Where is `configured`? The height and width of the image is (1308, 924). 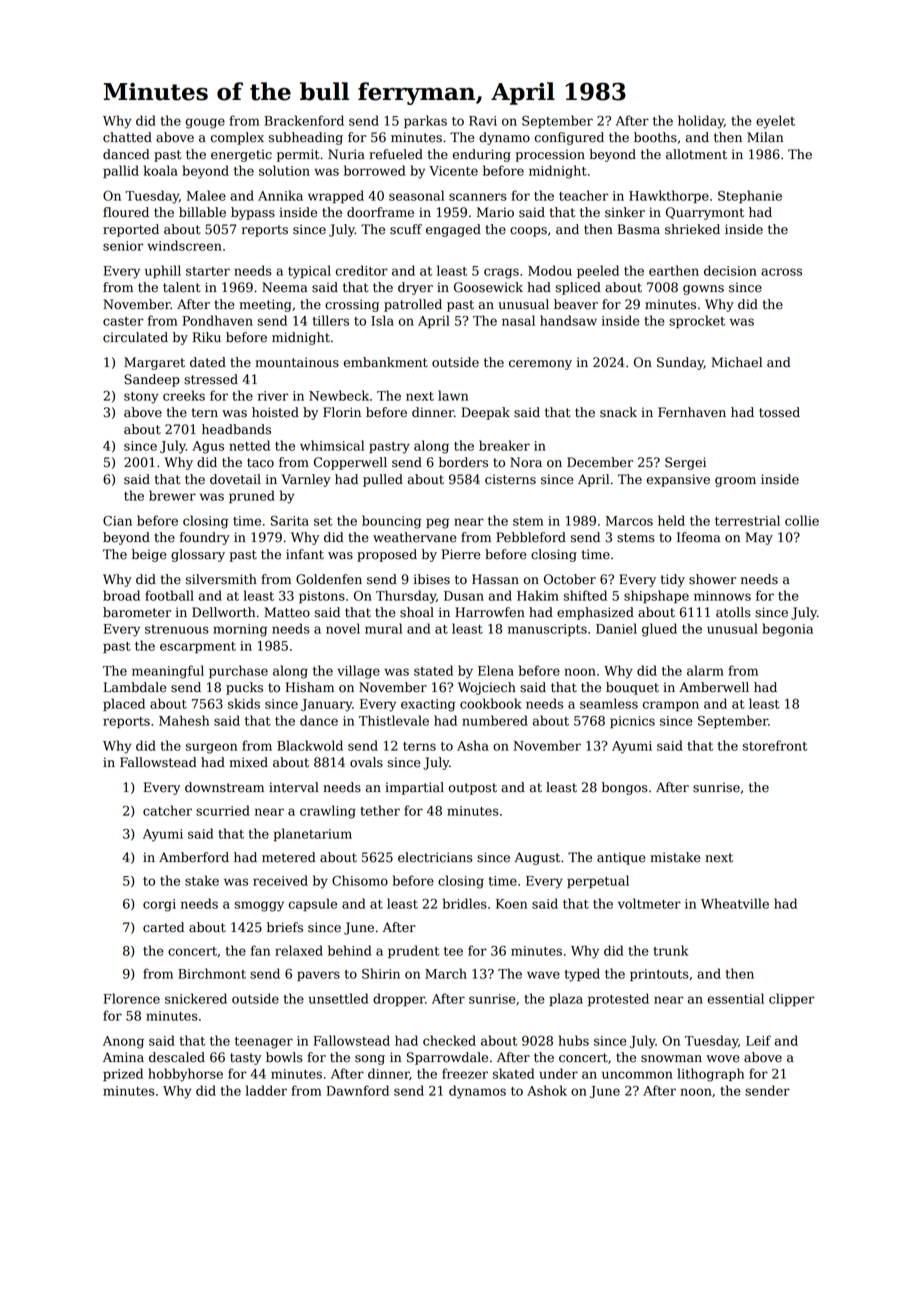
configured is located at coordinates (569, 138).
